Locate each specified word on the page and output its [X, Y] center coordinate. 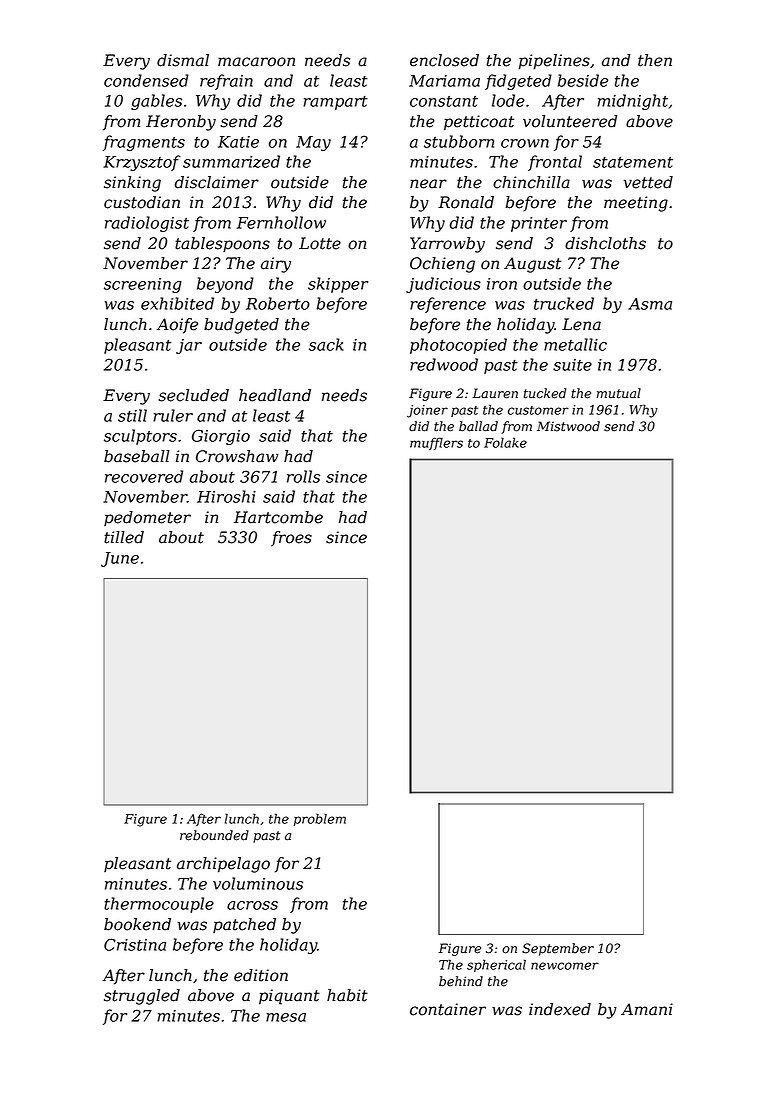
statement [633, 162]
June [120, 559]
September [558, 949]
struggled [142, 997]
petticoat [479, 123]
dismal [183, 60]
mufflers [436, 443]
